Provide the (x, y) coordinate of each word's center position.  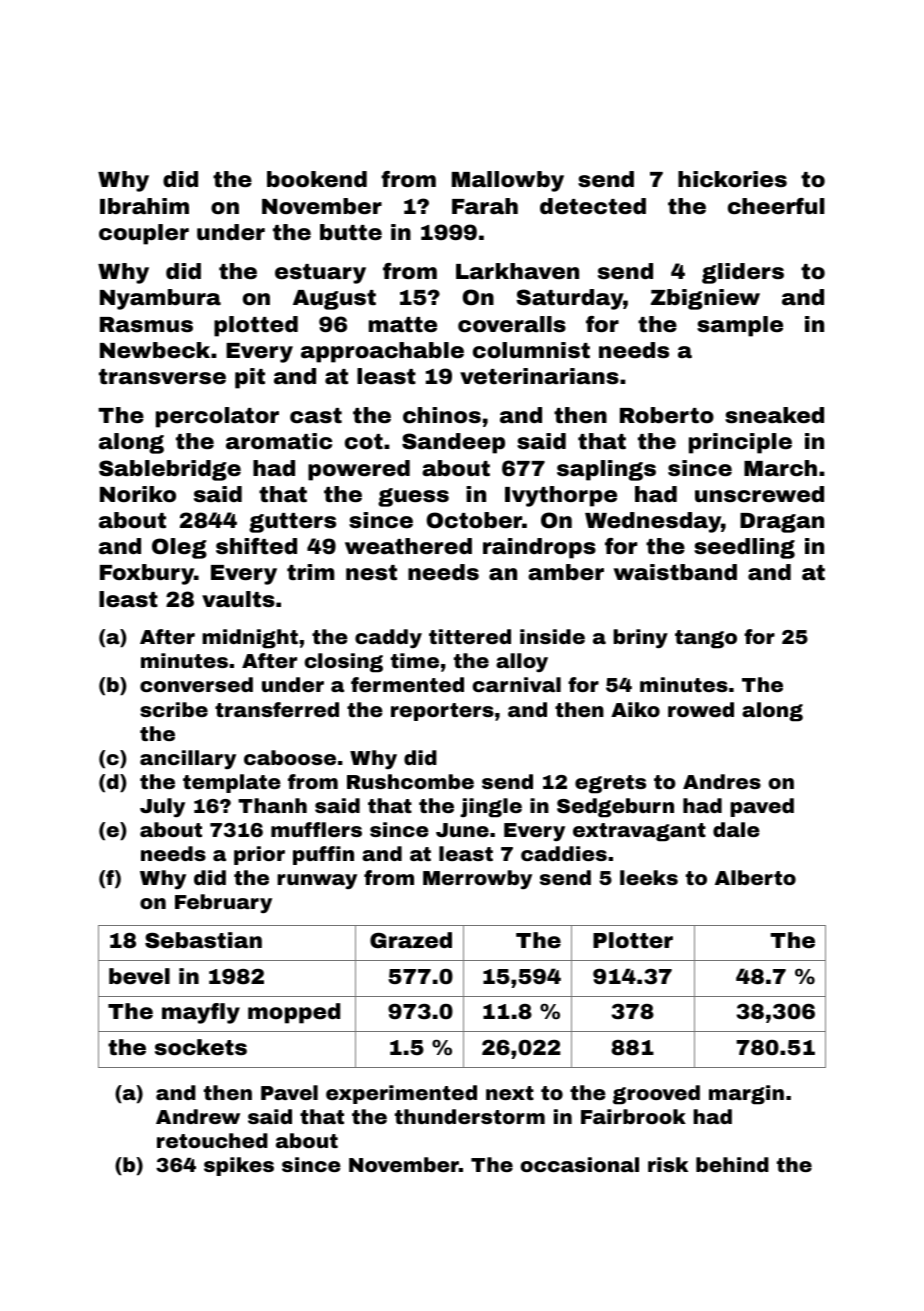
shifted (256, 546)
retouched (212, 1140)
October (474, 520)
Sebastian (203, 940)
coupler (144, 234)
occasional (580, 1164)
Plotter (633, 940)
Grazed (411, 940)
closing (344, 663)
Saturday (569, 299)
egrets (610, 784)
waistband (675, 572)
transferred (277, 709)
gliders (743, 273)
